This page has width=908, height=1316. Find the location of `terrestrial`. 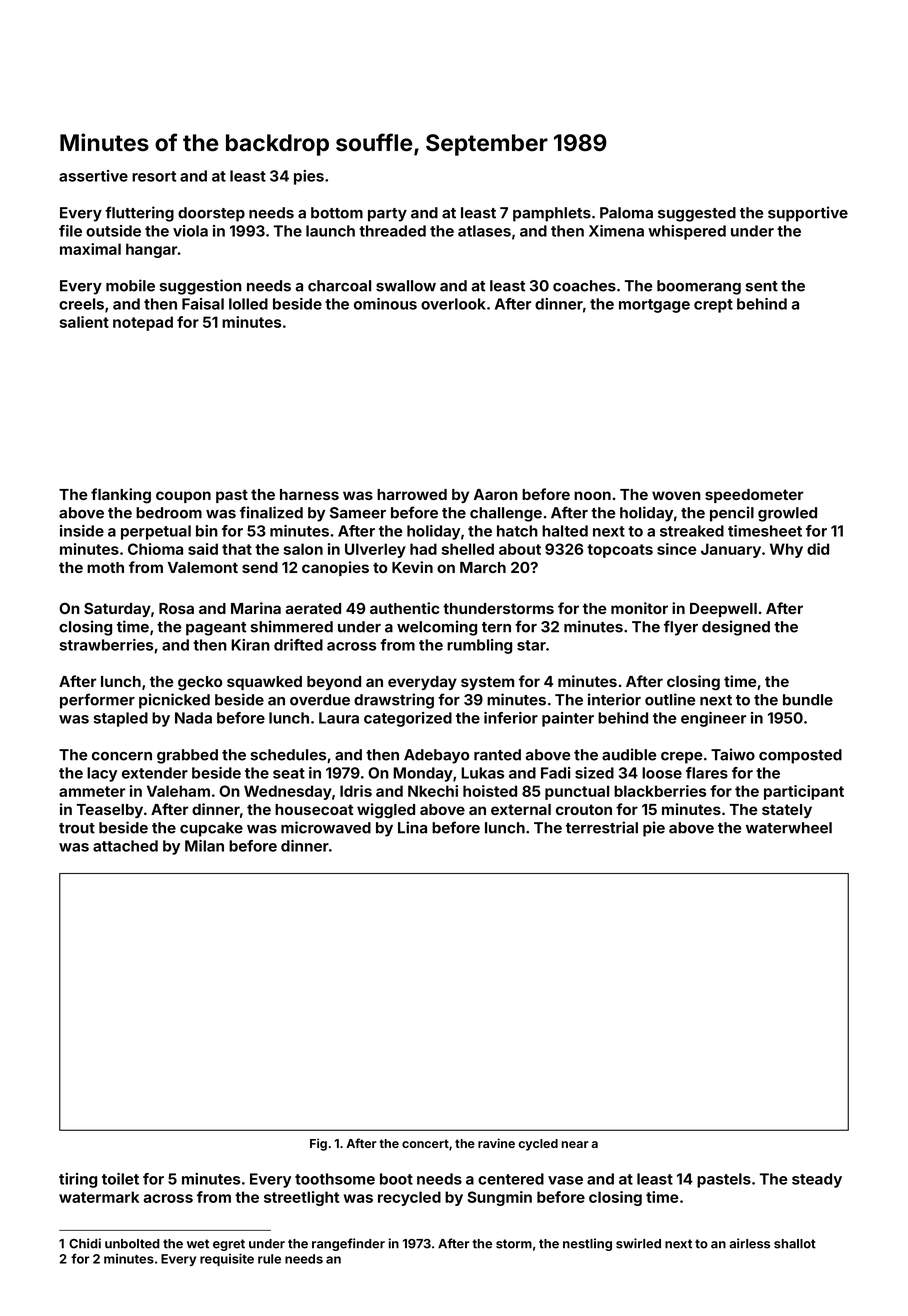

terrestrial is located at coordinates (602, 827).
